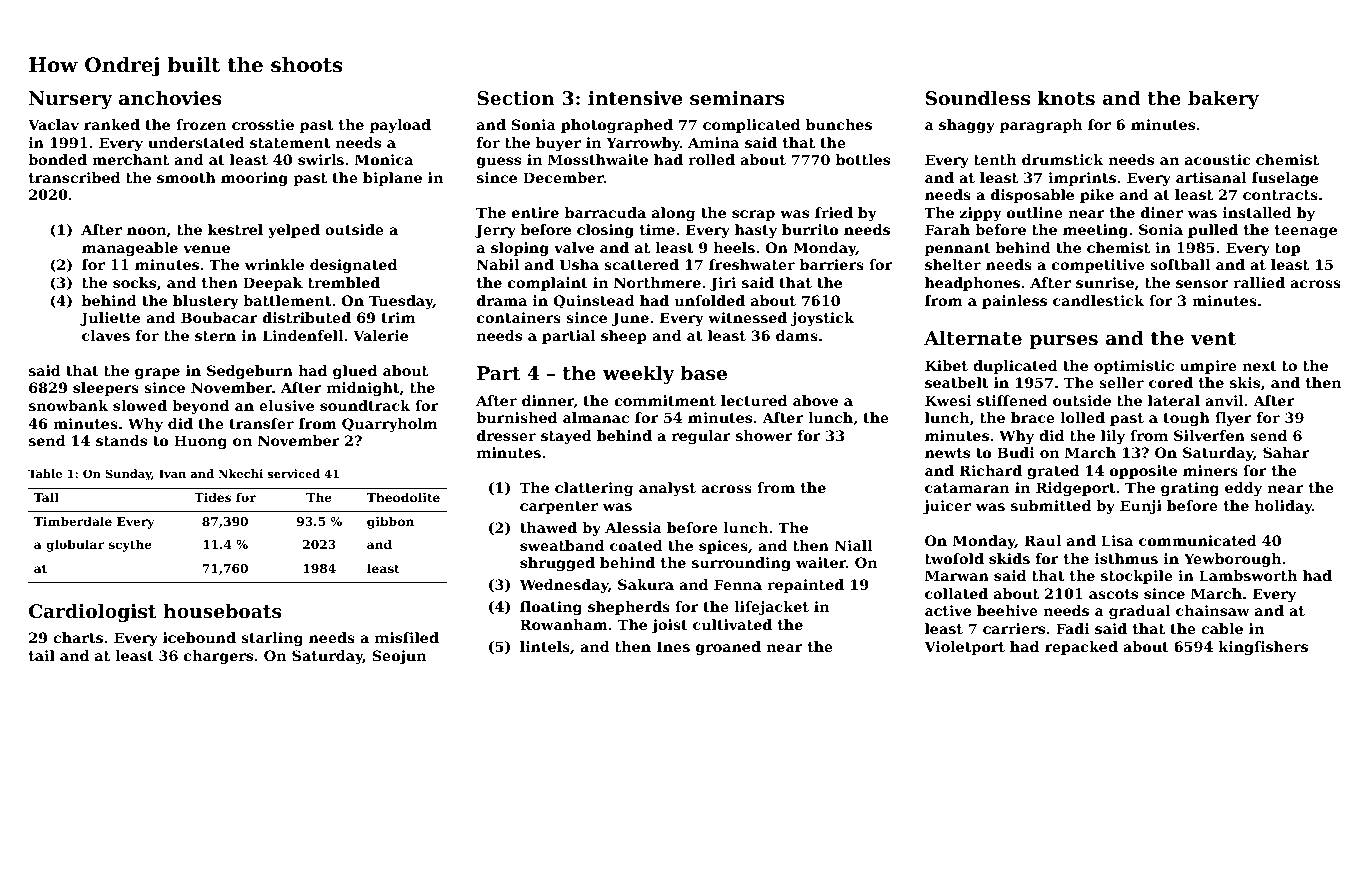  What do you see at coordinates (170, 98) in the screenshot?
I see `anchovies` at bounding box center [170, 98].
